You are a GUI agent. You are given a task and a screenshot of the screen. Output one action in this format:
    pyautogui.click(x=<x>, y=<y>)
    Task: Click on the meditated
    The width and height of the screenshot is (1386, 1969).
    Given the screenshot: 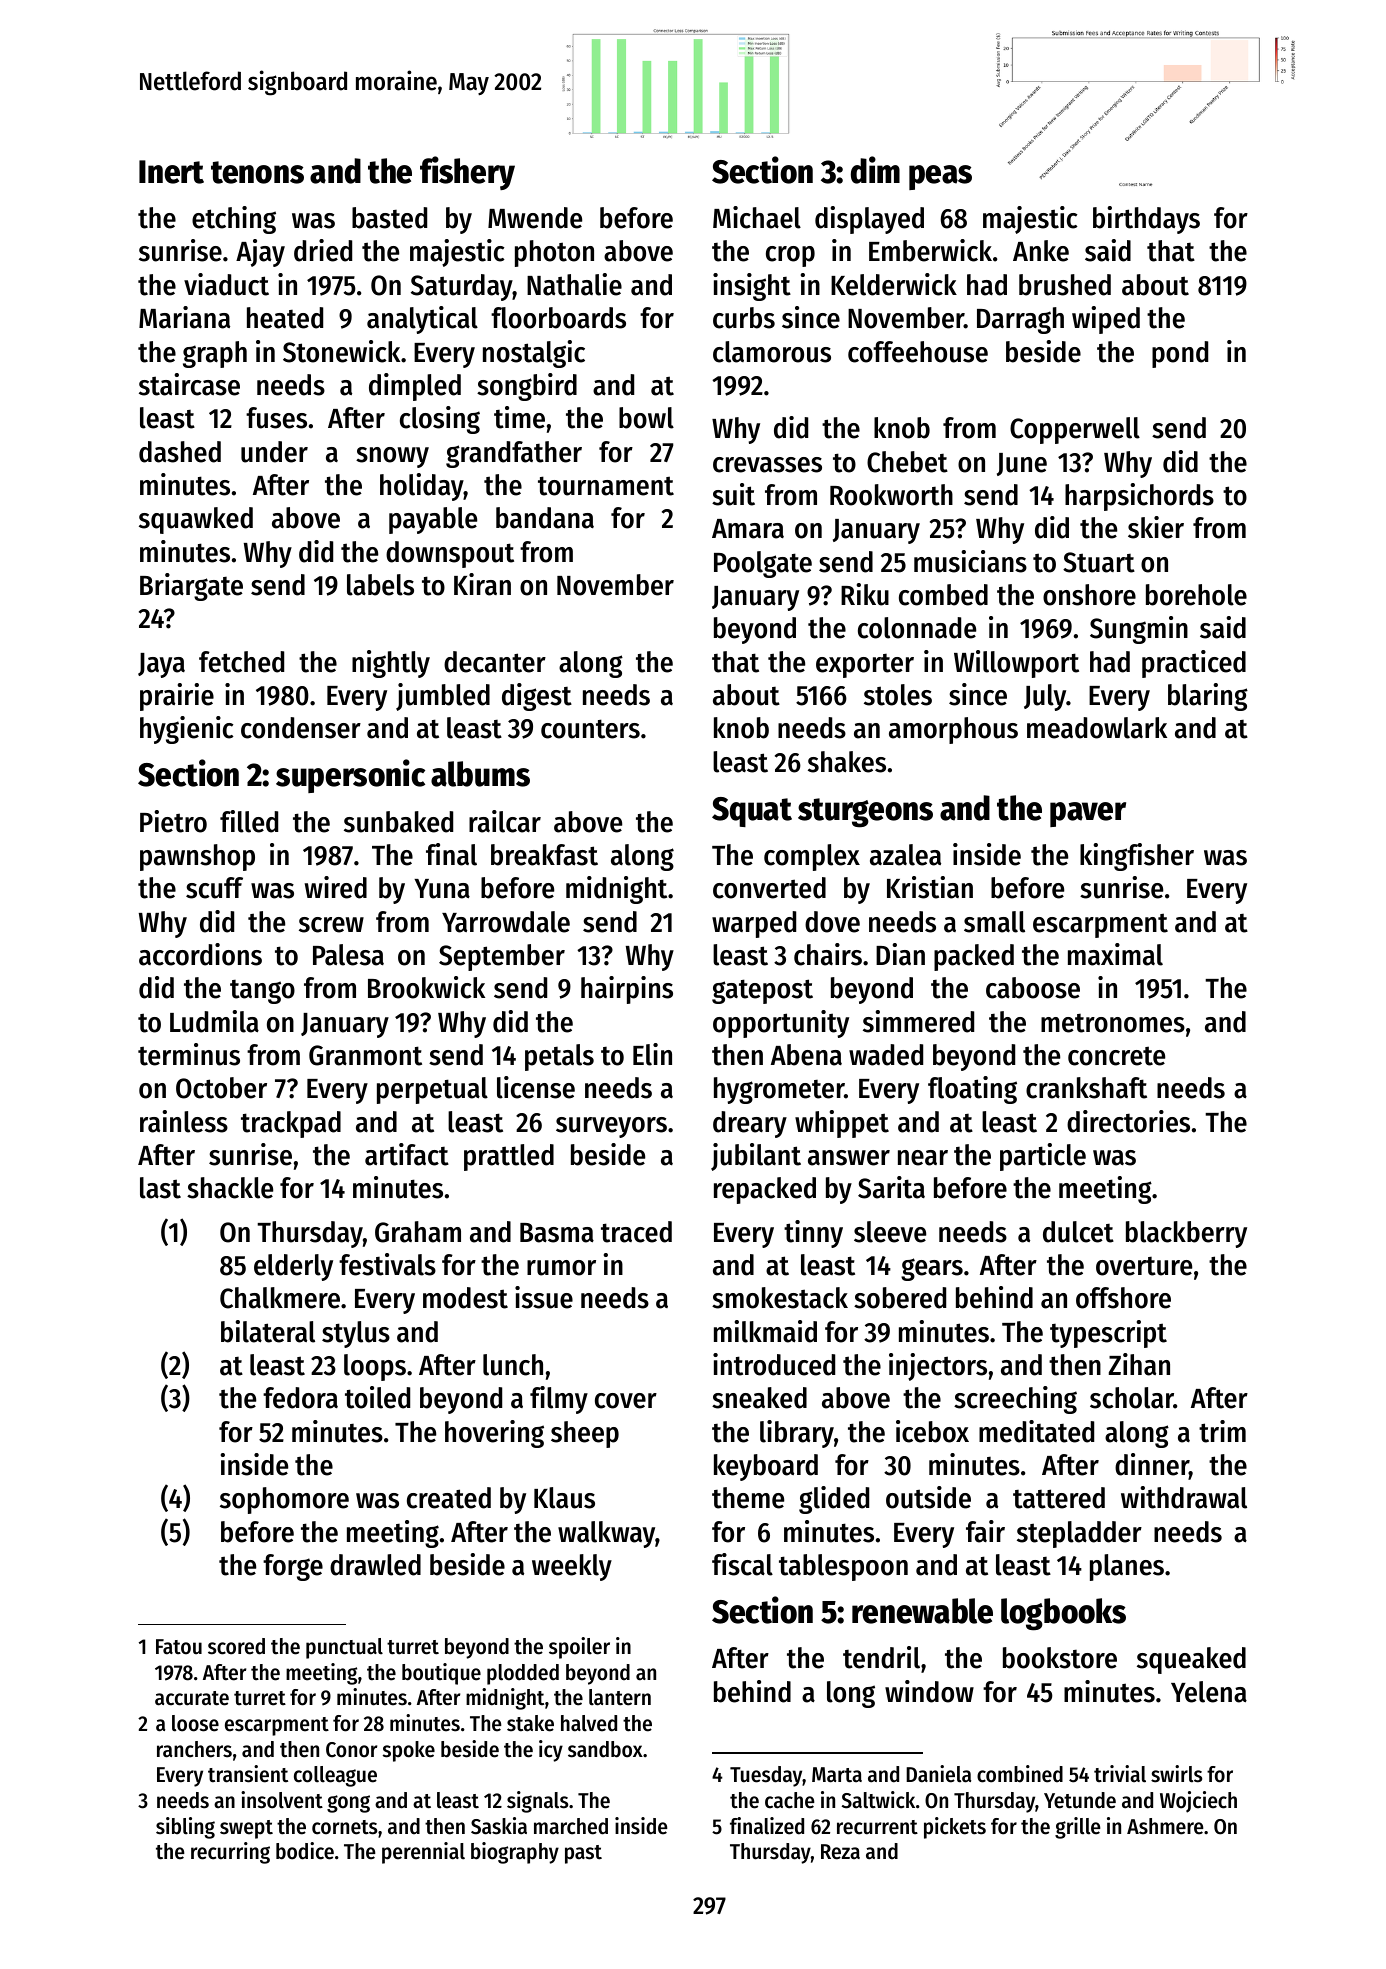 What is the action you would take?
    pyautogui.click(x=1036, y=1431)
